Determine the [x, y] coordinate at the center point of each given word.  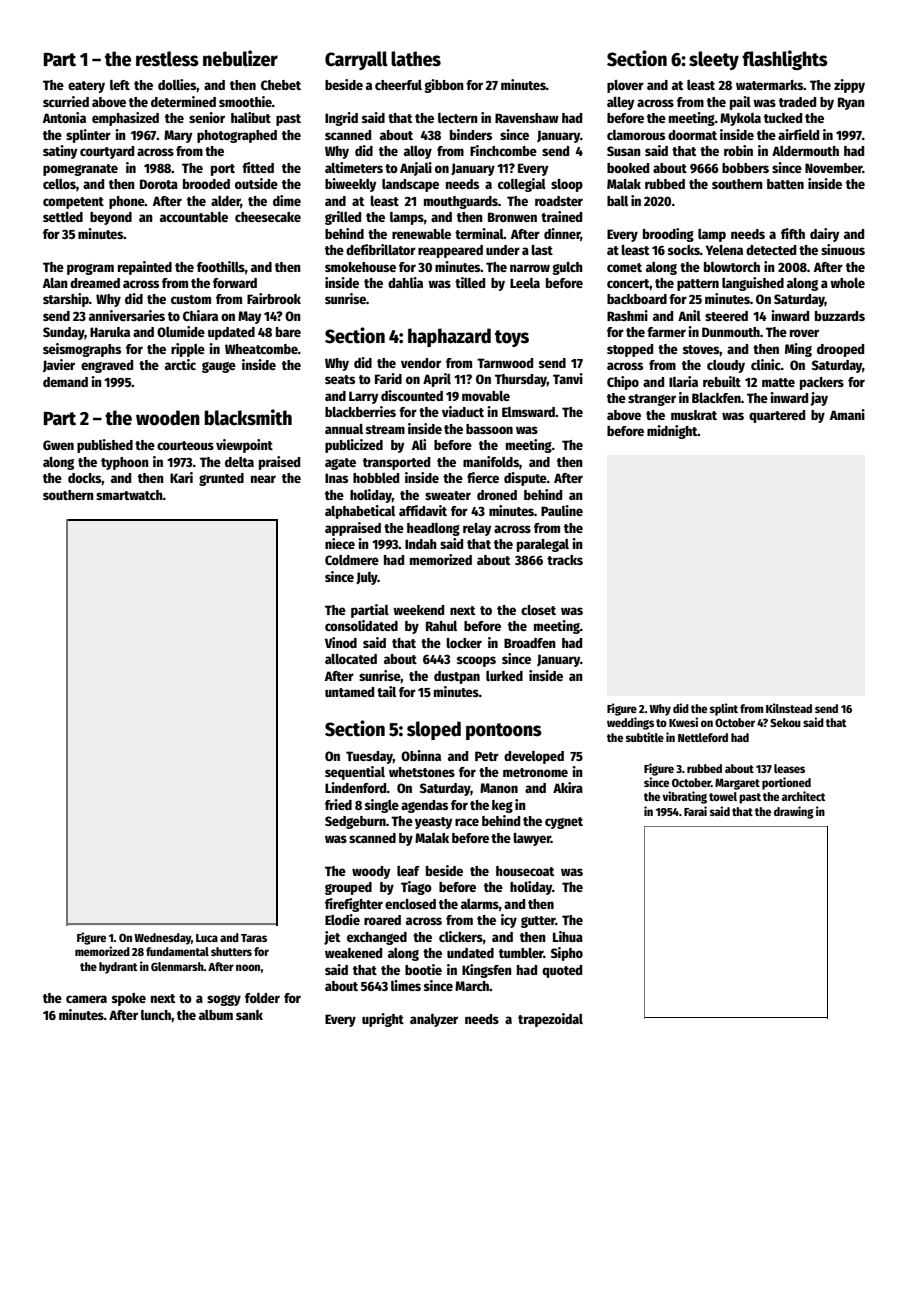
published [105, 446]
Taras [254, 938]
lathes [416, 59]
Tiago [416, 888]
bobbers [745, 168]
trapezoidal [550, 1020]
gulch [567, 268]
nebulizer [240, 58]
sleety [714, 60]
